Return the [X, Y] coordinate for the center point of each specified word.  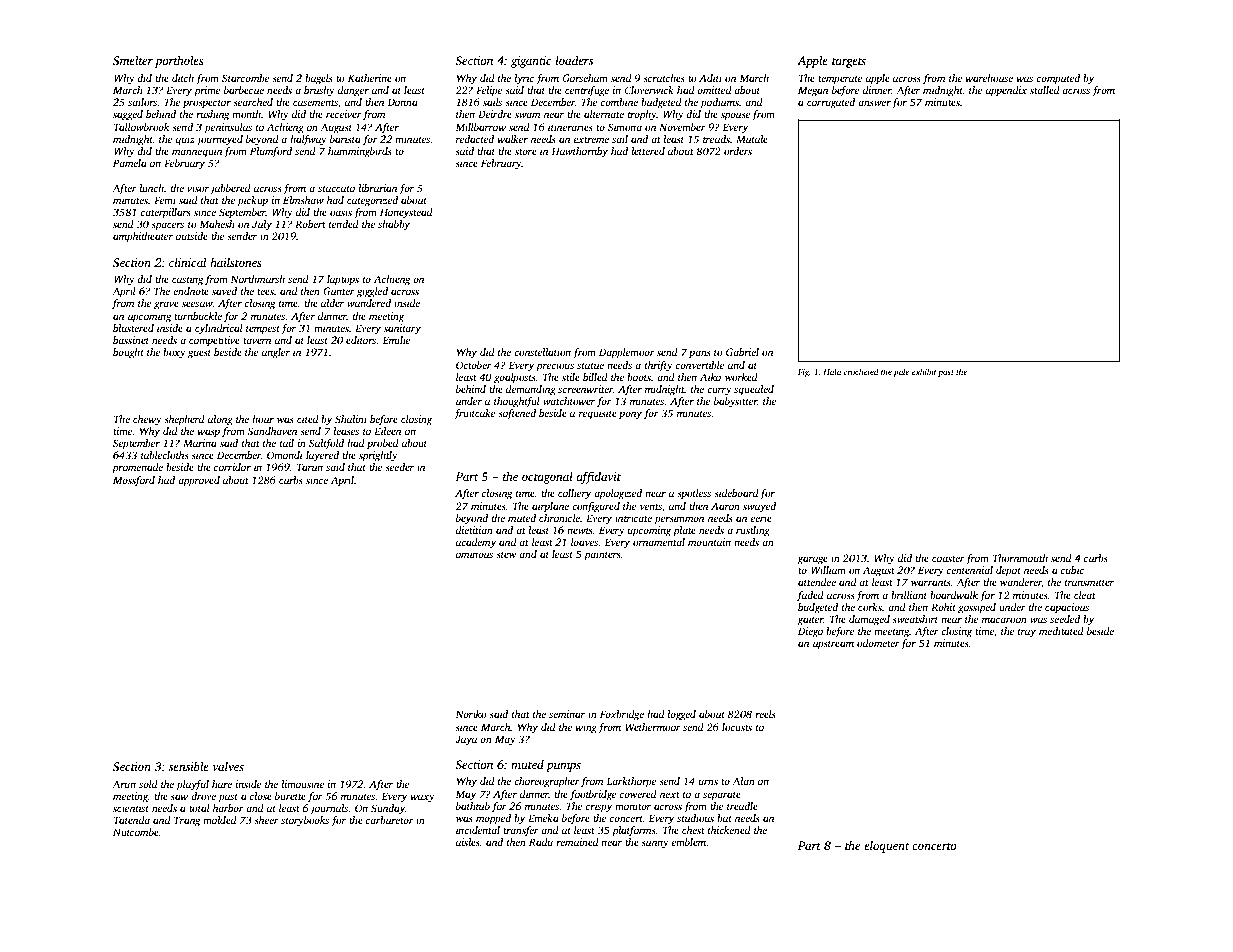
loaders [574, 60]
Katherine [370, 78]
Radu [541, 842]
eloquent [887, 846]
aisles [468, 843]
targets [849, 63]
